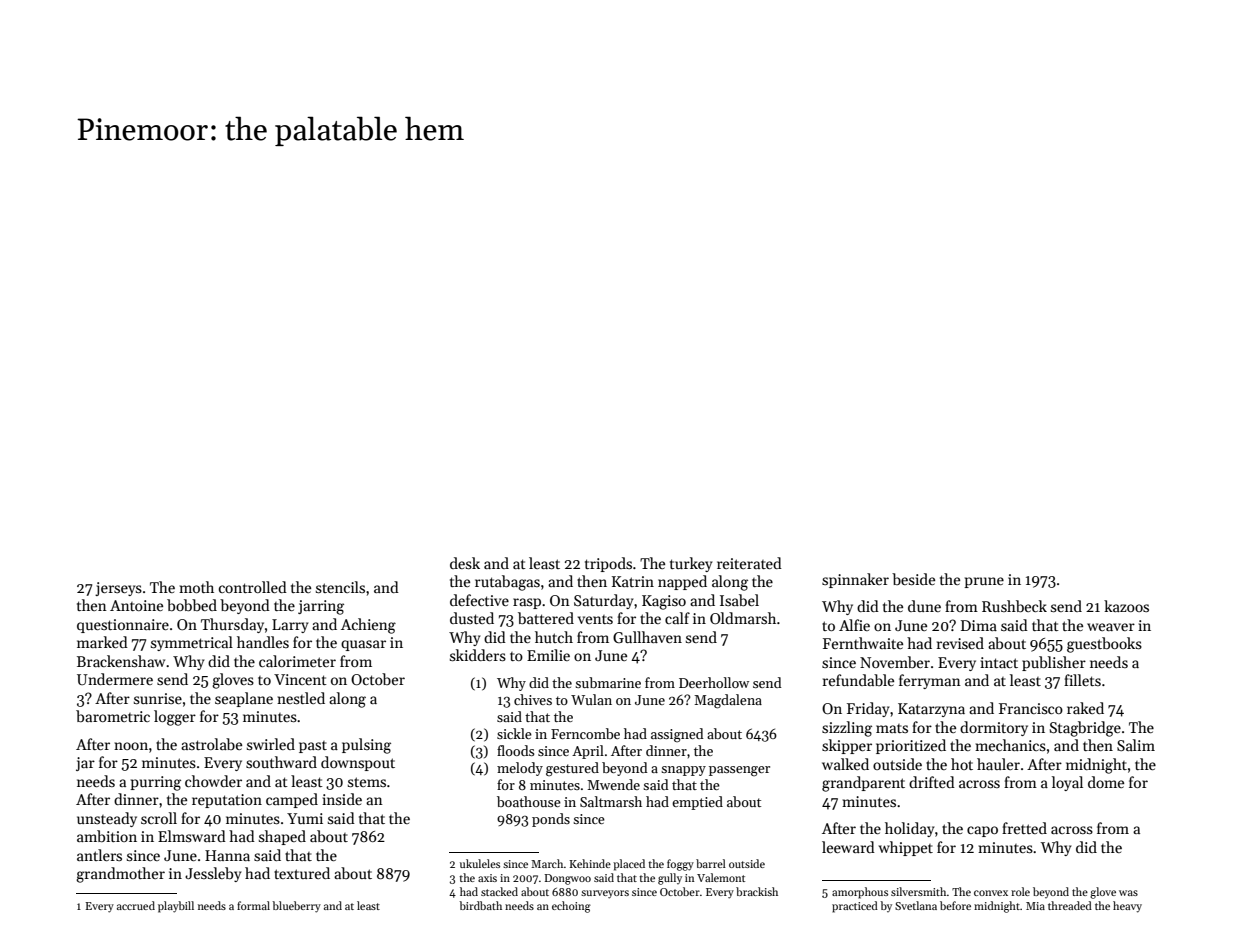 This screenshot has width=1233, height=952. What do you see at coordinates (113, 716) in the screenshot?
I see `barometric` at bounding box center [113, 716].
